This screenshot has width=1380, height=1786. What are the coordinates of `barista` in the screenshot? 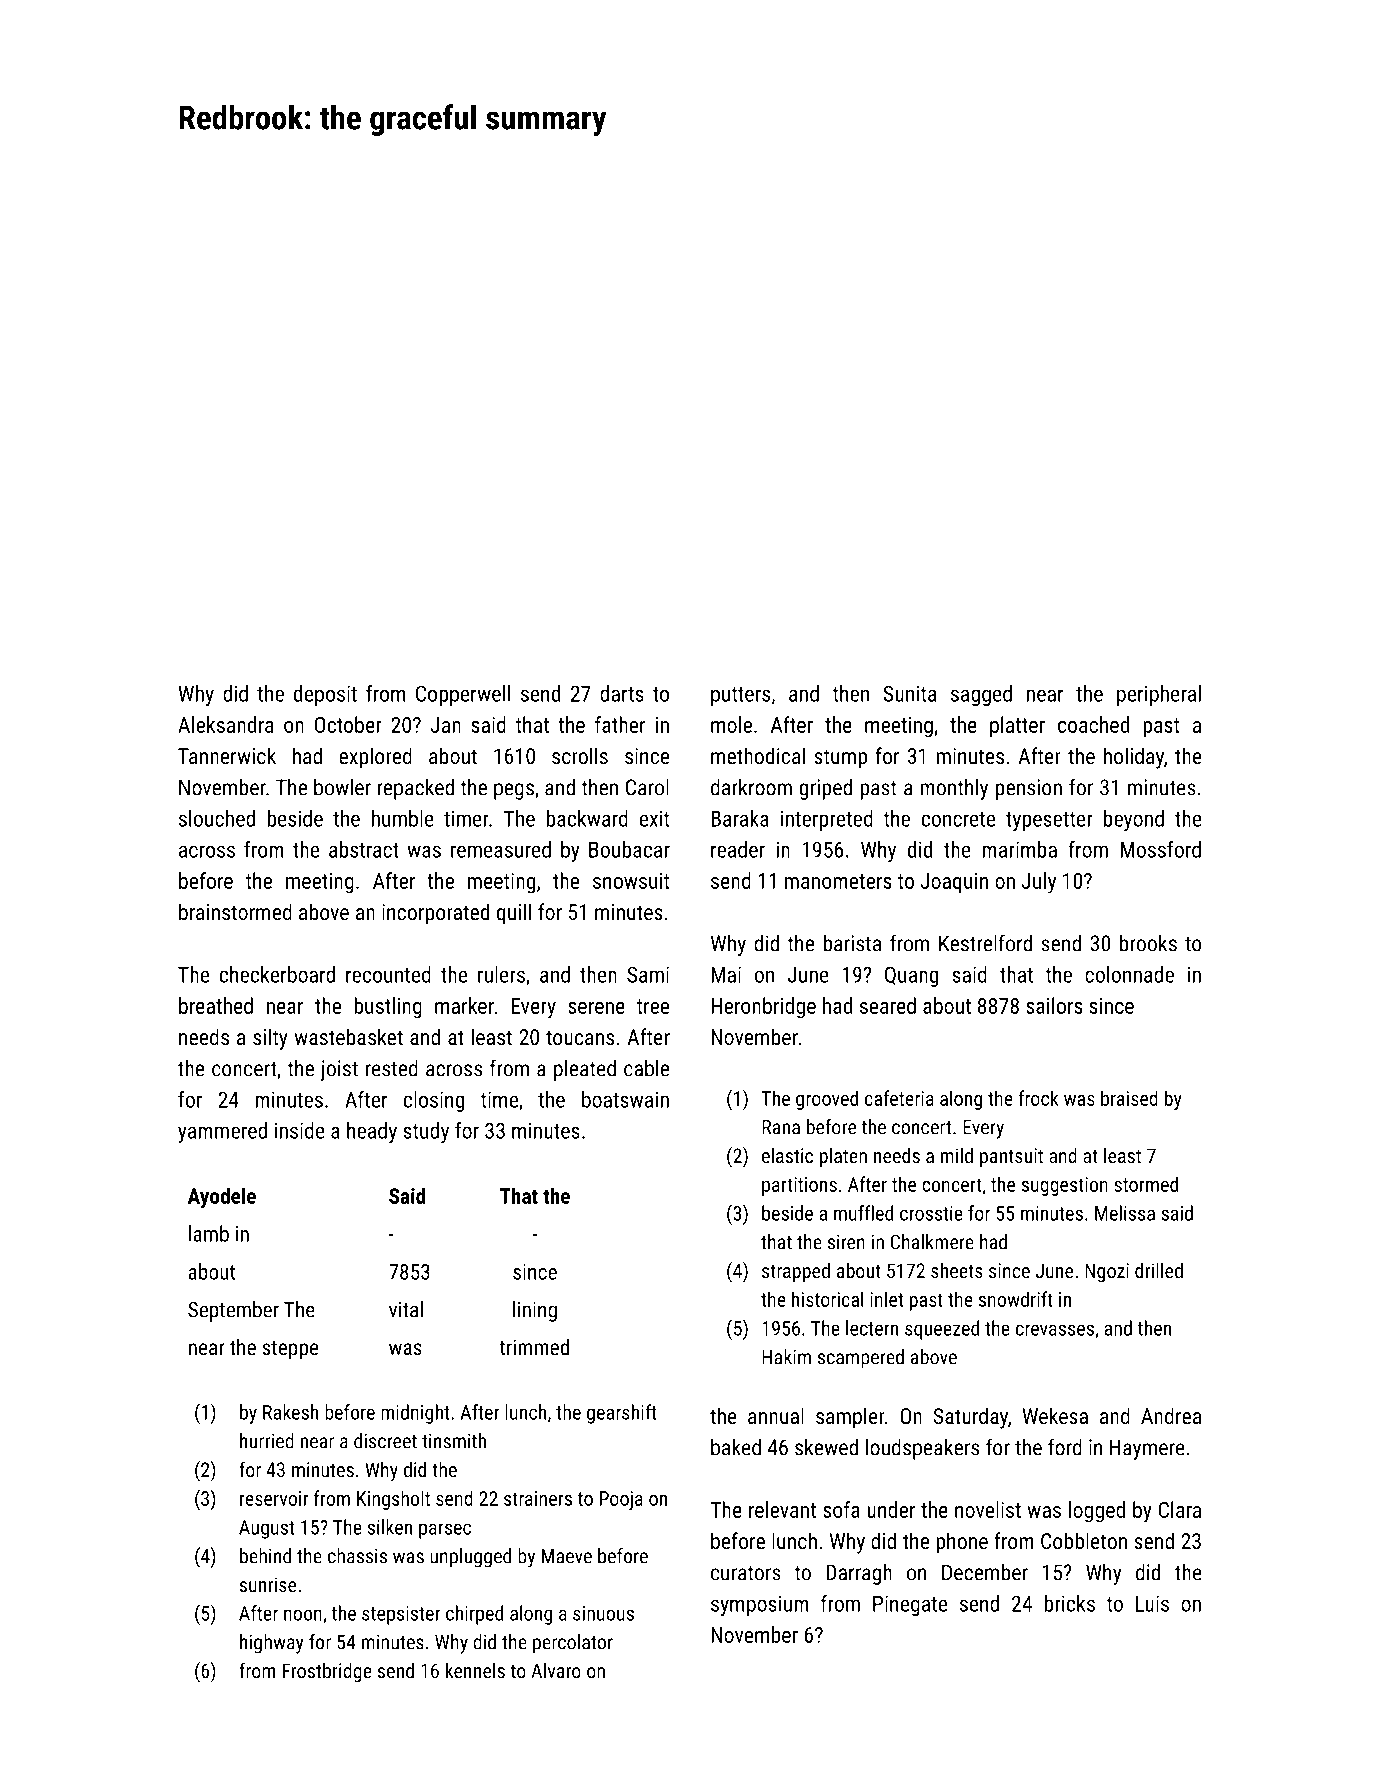 It's located at (852, 943).
